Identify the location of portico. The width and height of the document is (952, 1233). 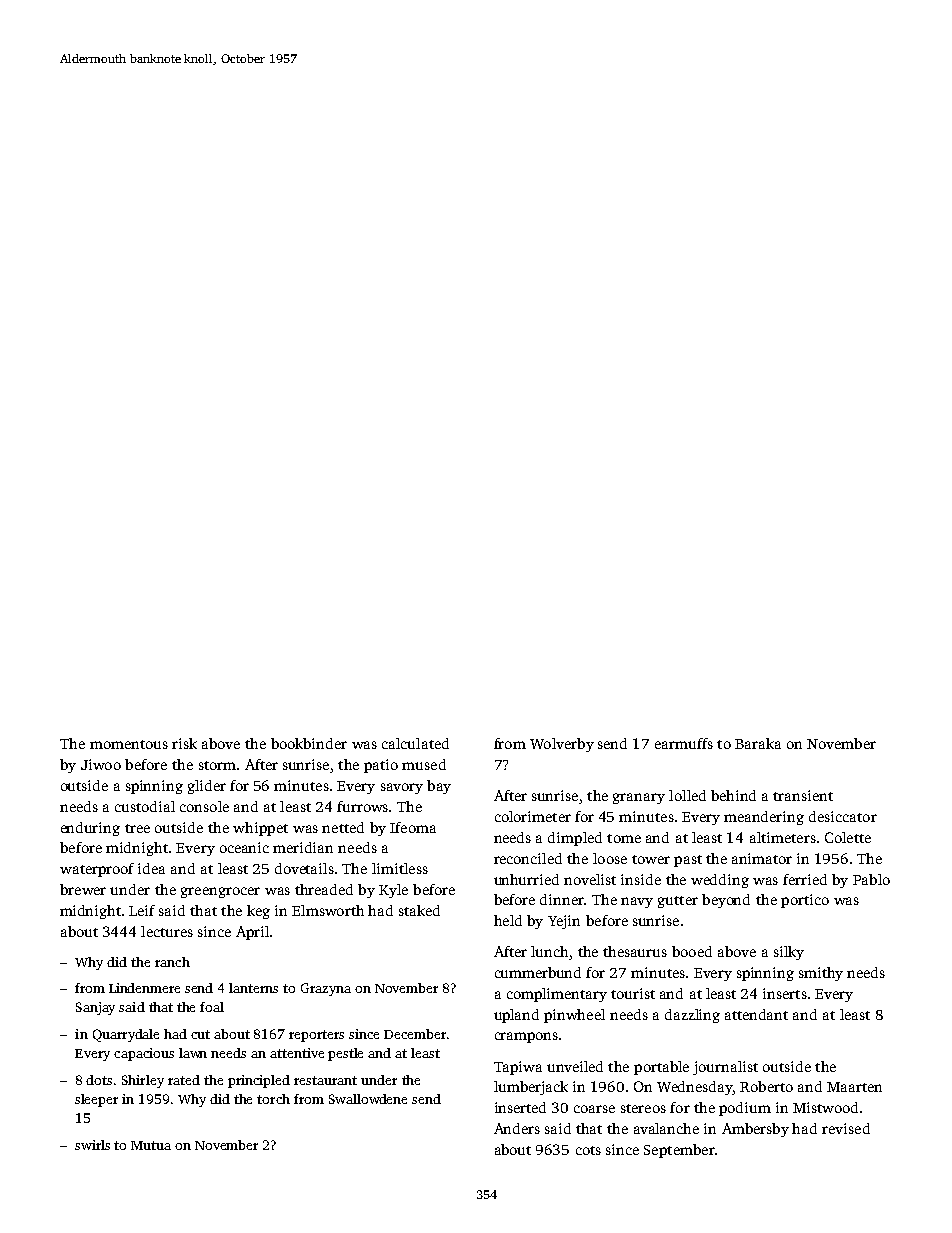
(805, 901).
